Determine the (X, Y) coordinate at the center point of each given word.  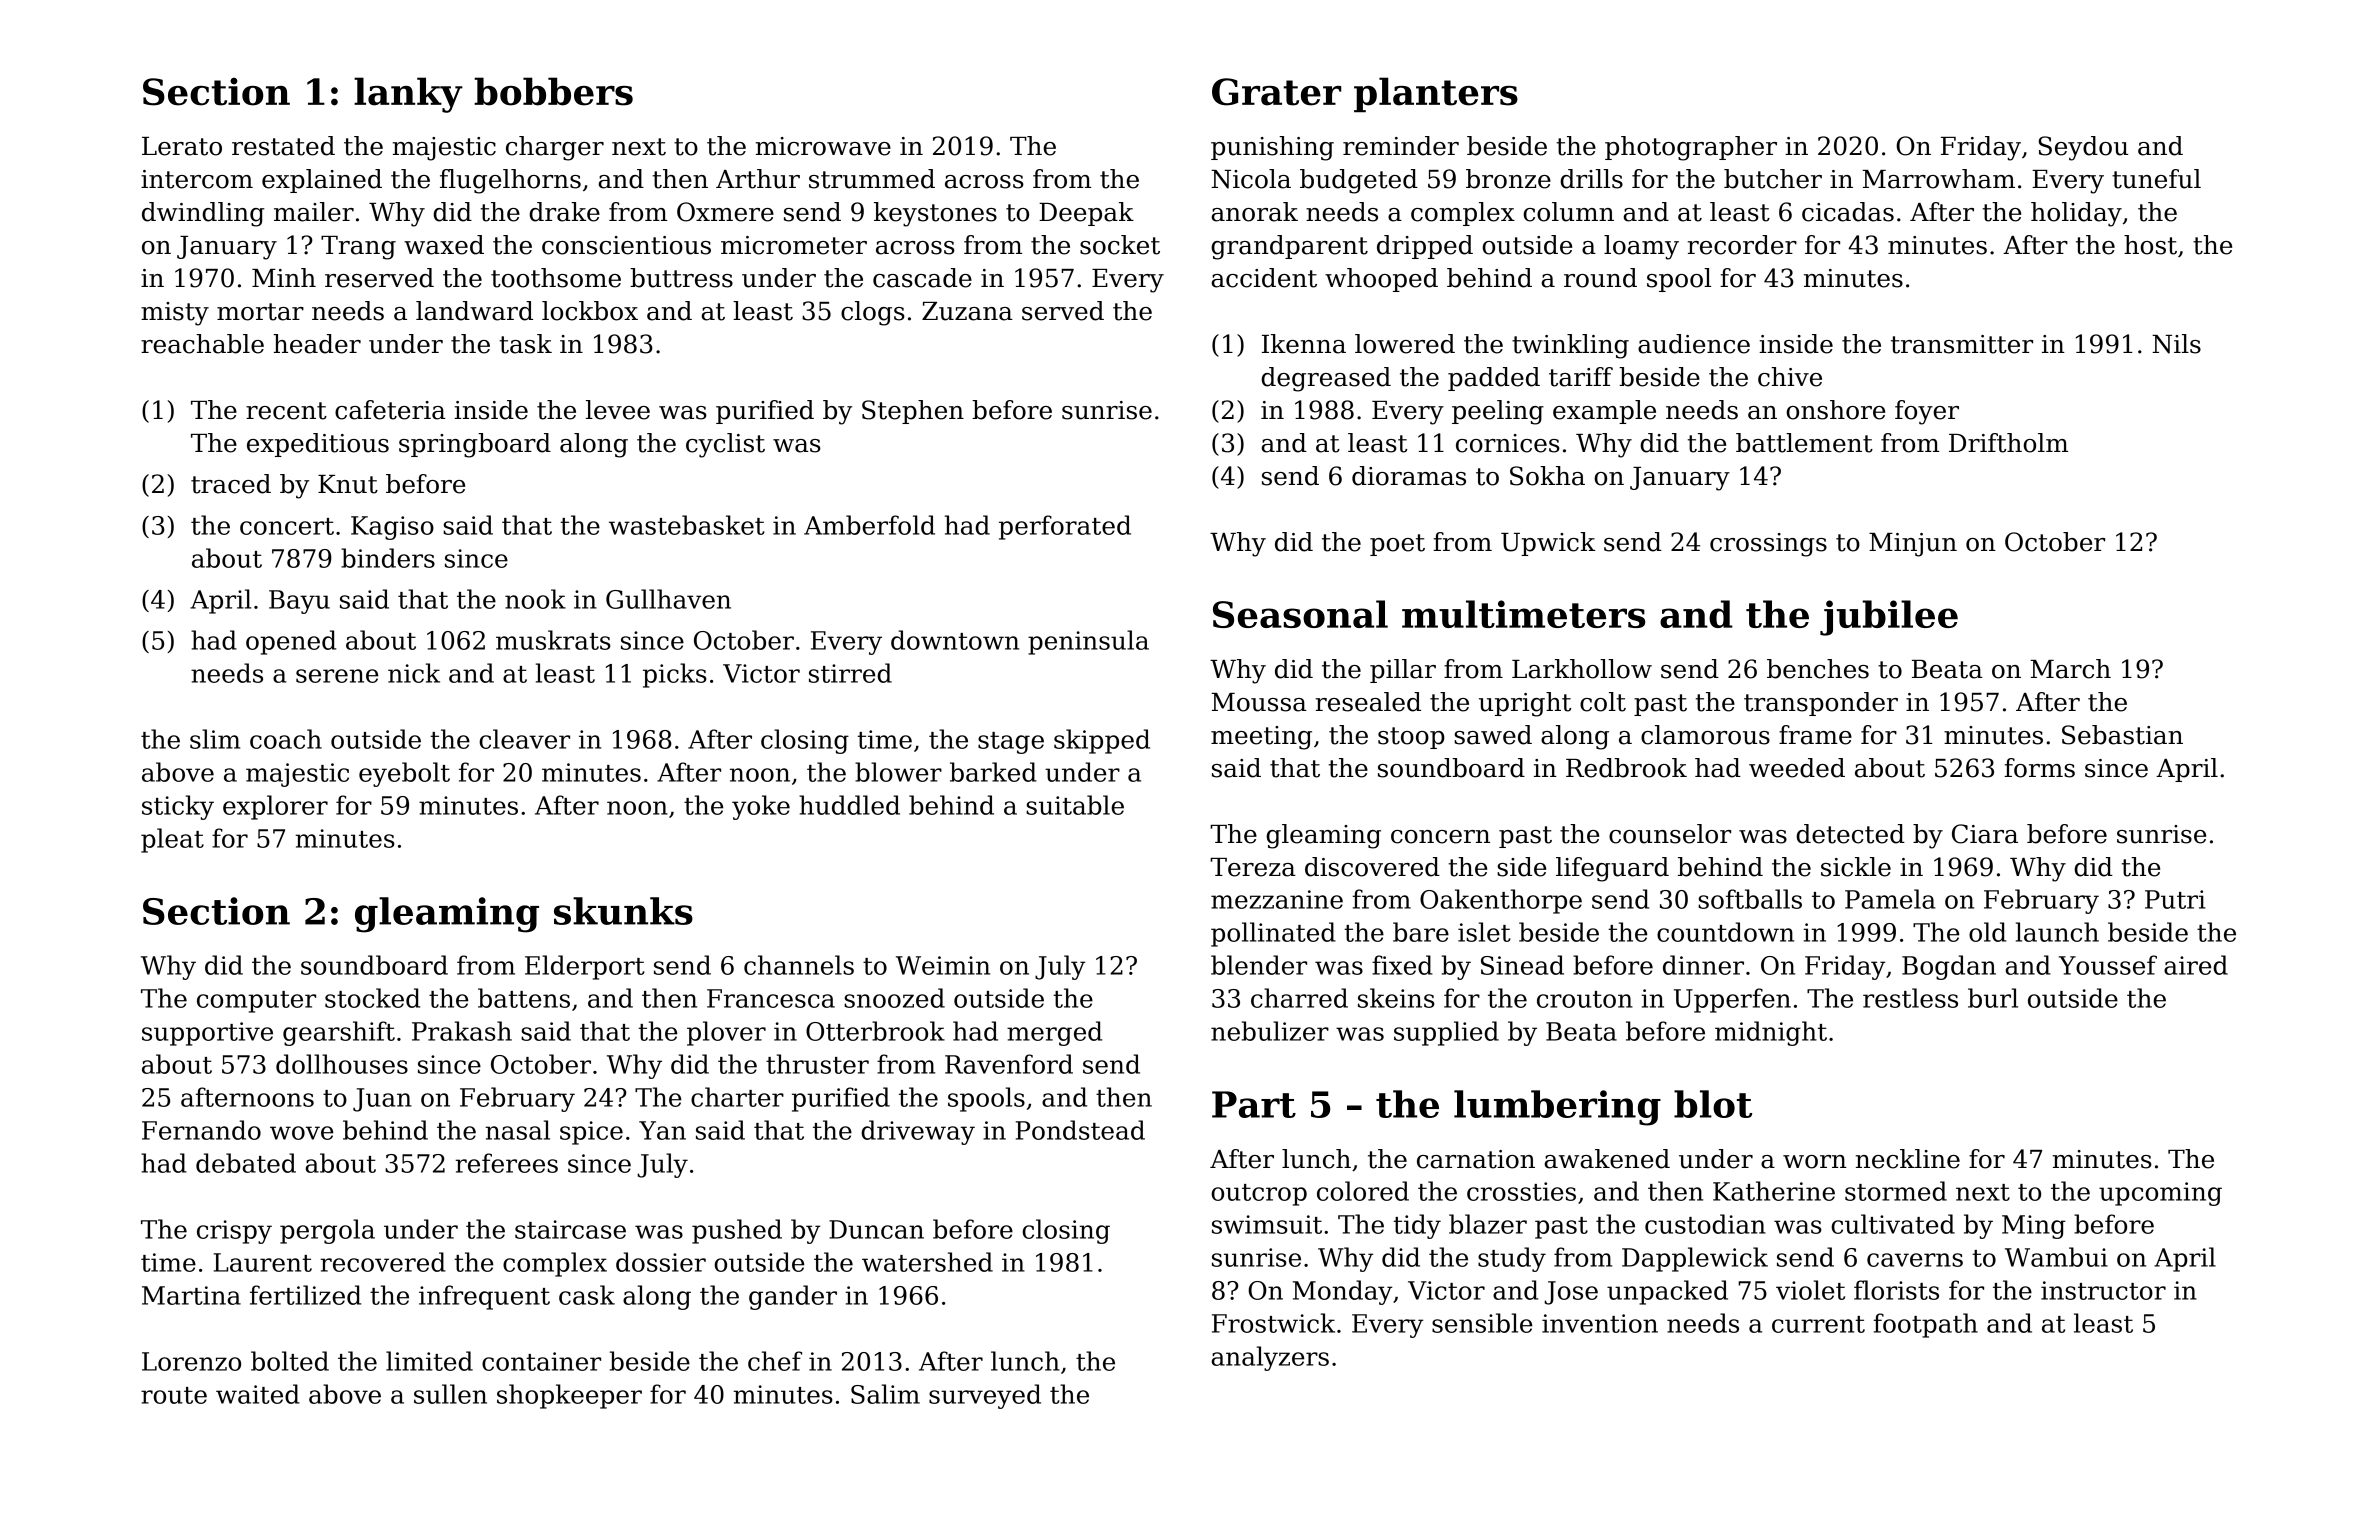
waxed (444, 245)
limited (429, 1361)
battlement (1804, 443)
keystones (935, 214)
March (2070, 669)
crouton (1585, 999)
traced (231, 484)
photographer (1691, 148)
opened (291, 642)
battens (524, 998)
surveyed (985, 1396)
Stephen (913, 412)
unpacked (1667, 1292)
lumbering (1557, 1108)
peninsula (1088, 642)
